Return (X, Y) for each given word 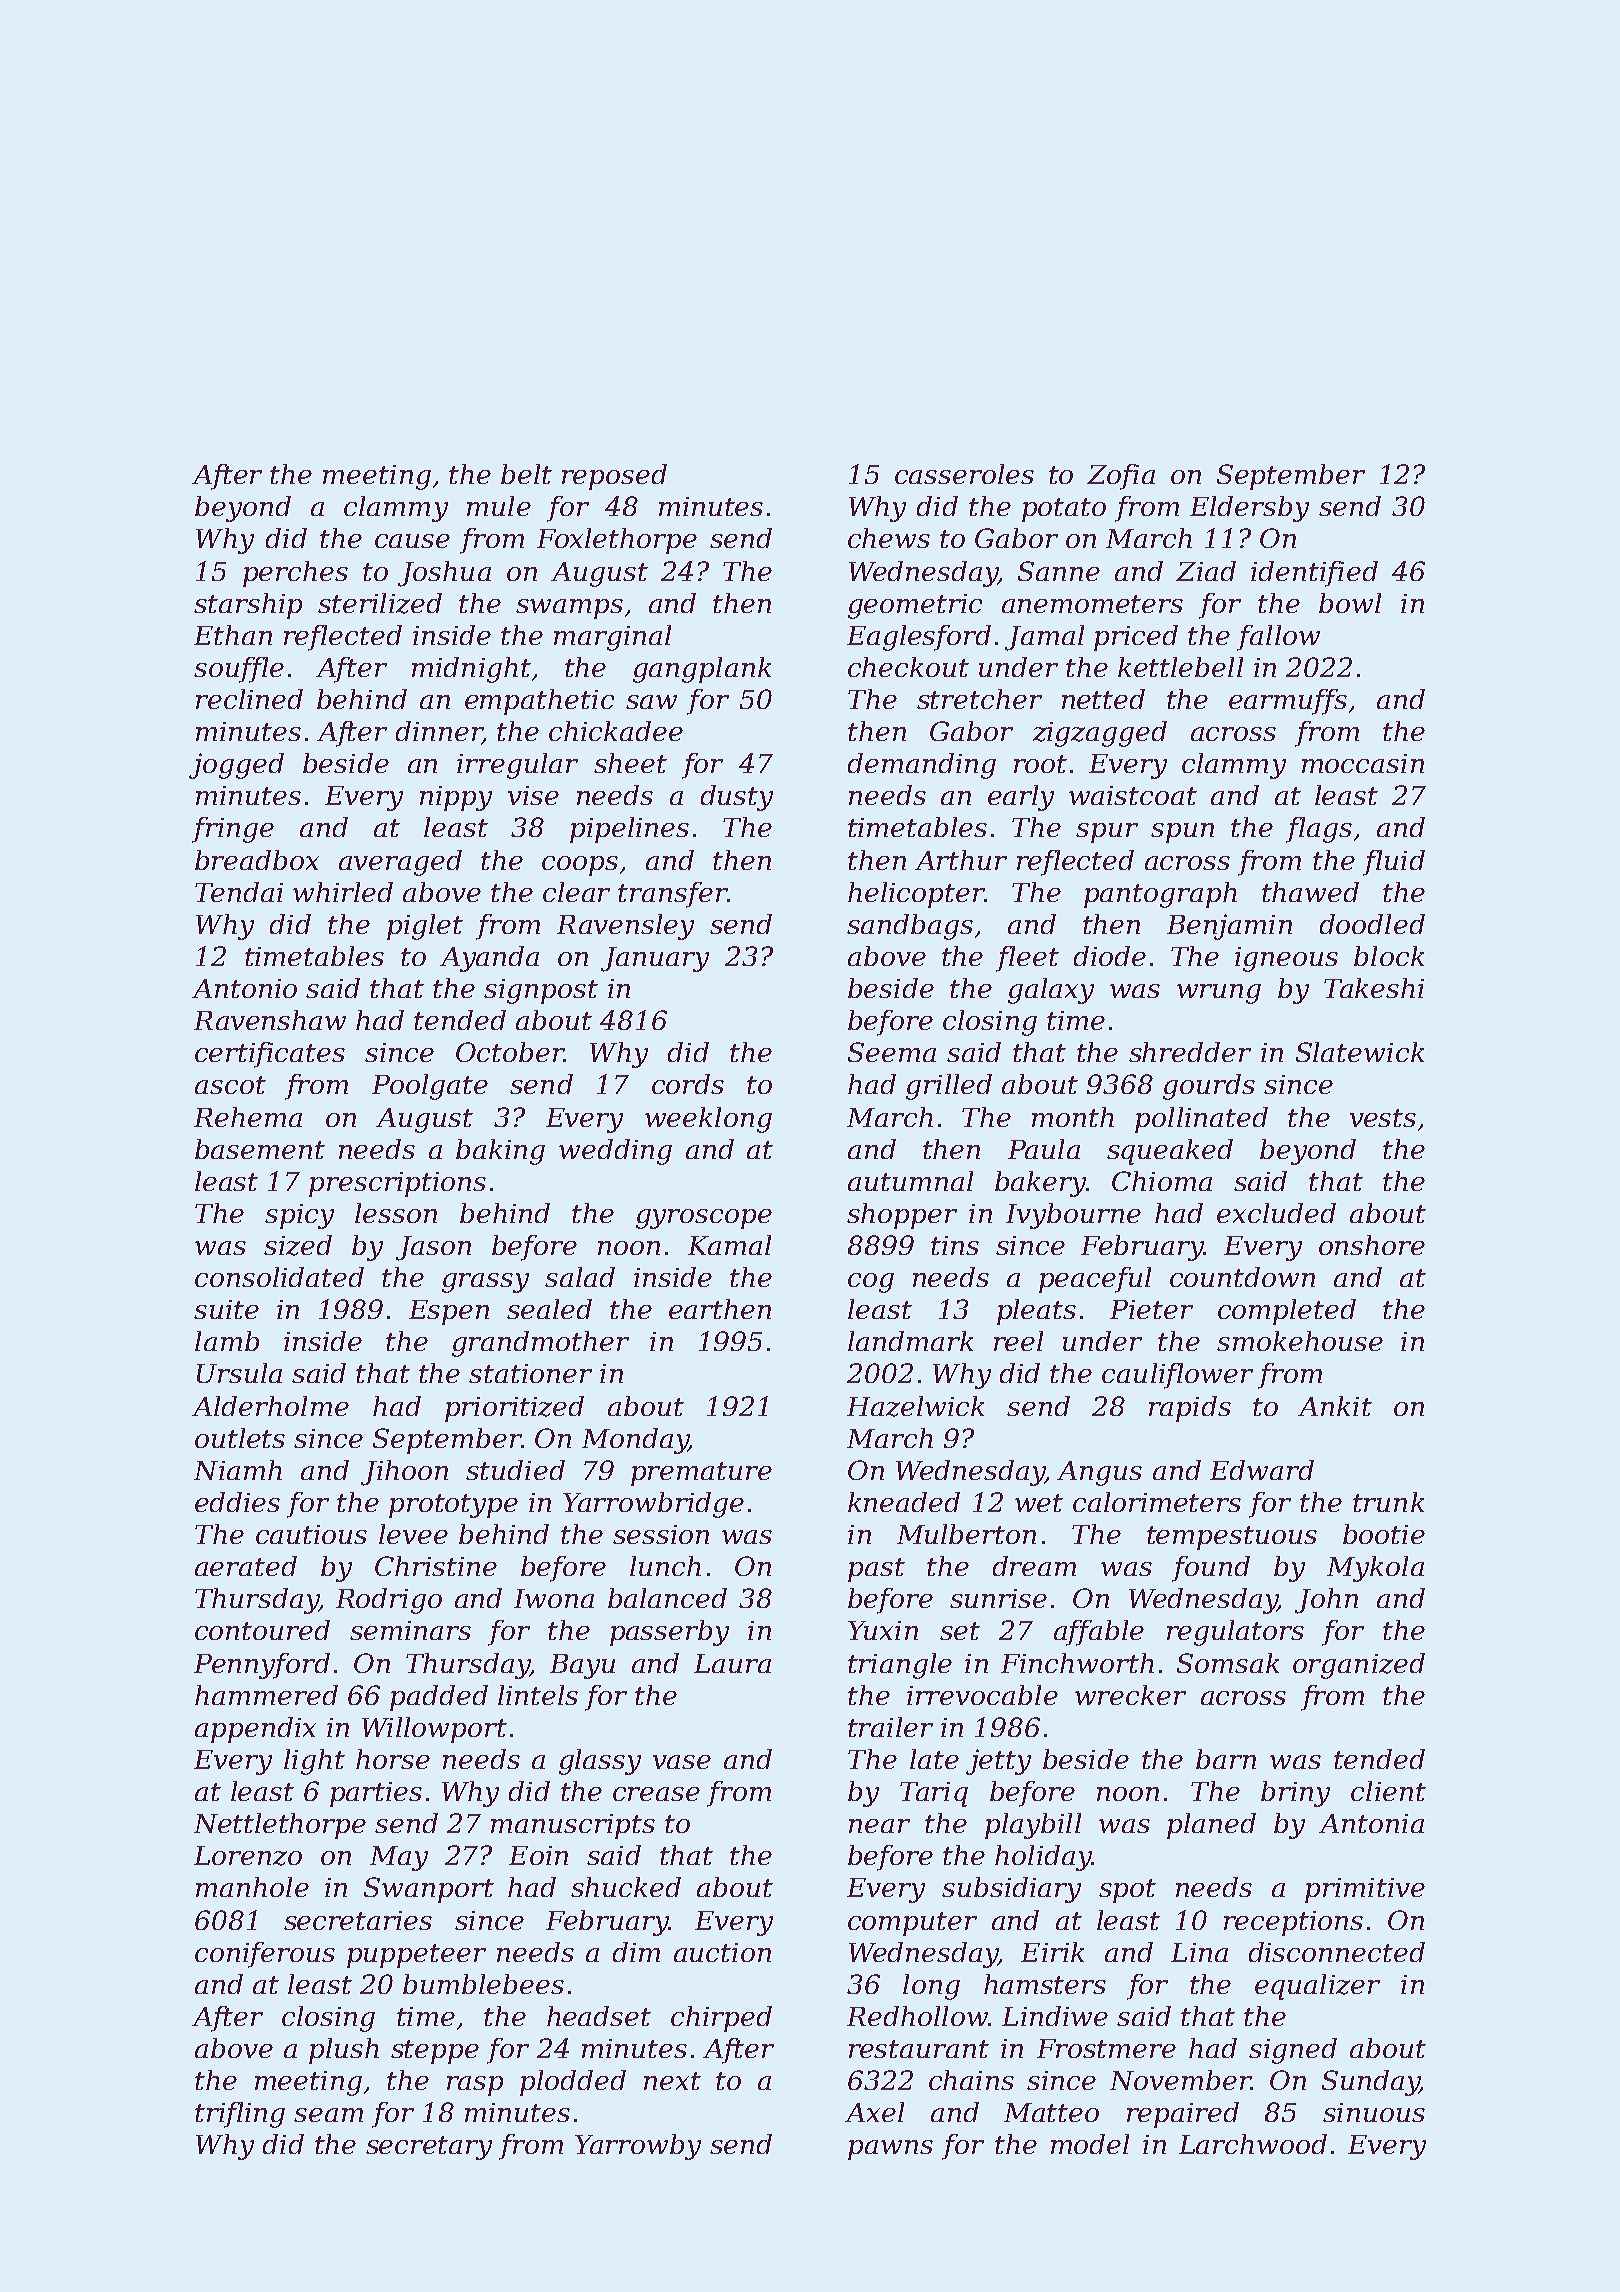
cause (412, 541)
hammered (266, 1695)
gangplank (702, 670)
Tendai (239, 892)
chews (889, 538)
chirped (721, 2019)
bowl (1350, 603)
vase (682, 1762)
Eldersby (1249, 509)
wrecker (1130, 1695)
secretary (429, 2148)
